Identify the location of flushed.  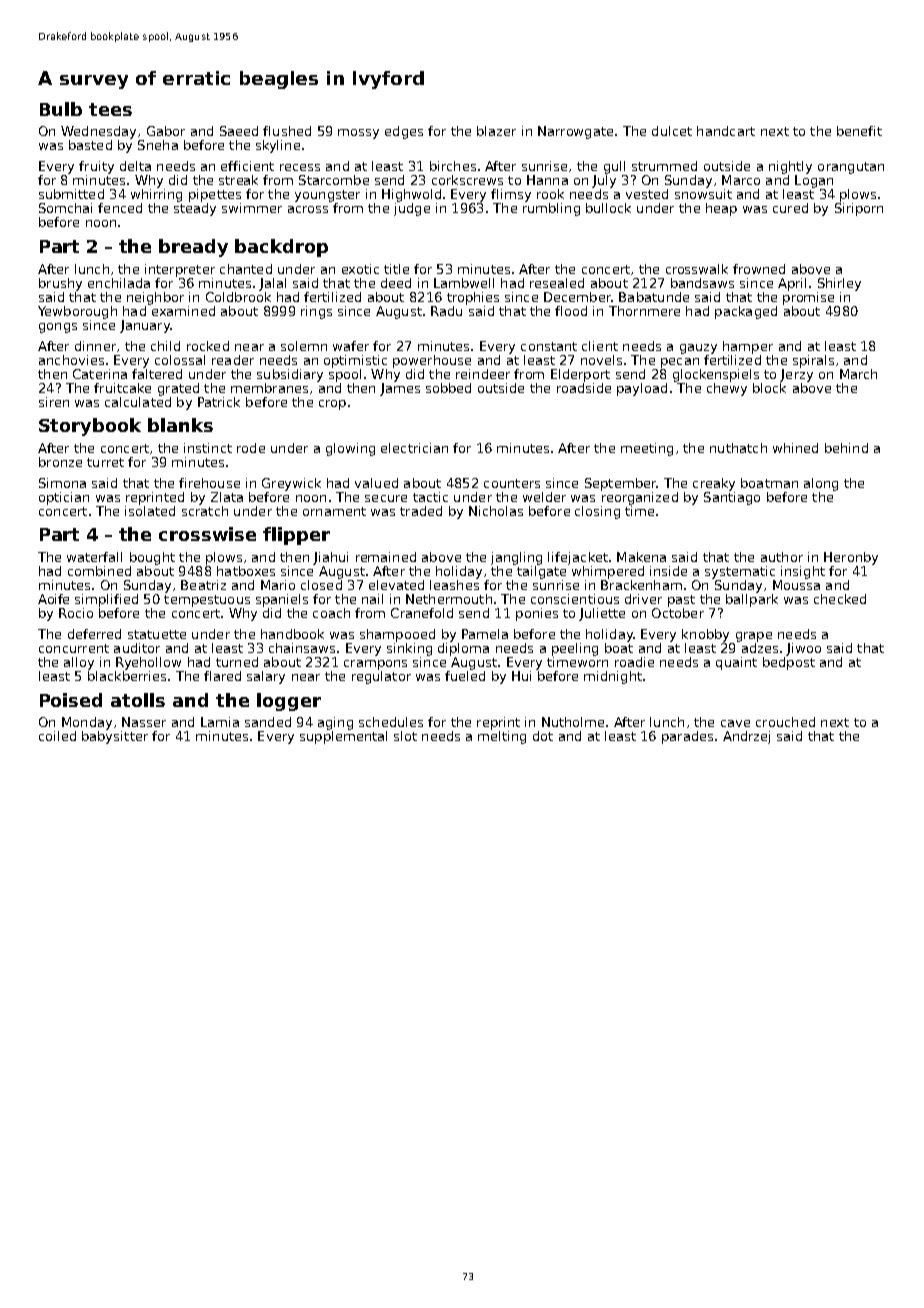
(287, 131).
